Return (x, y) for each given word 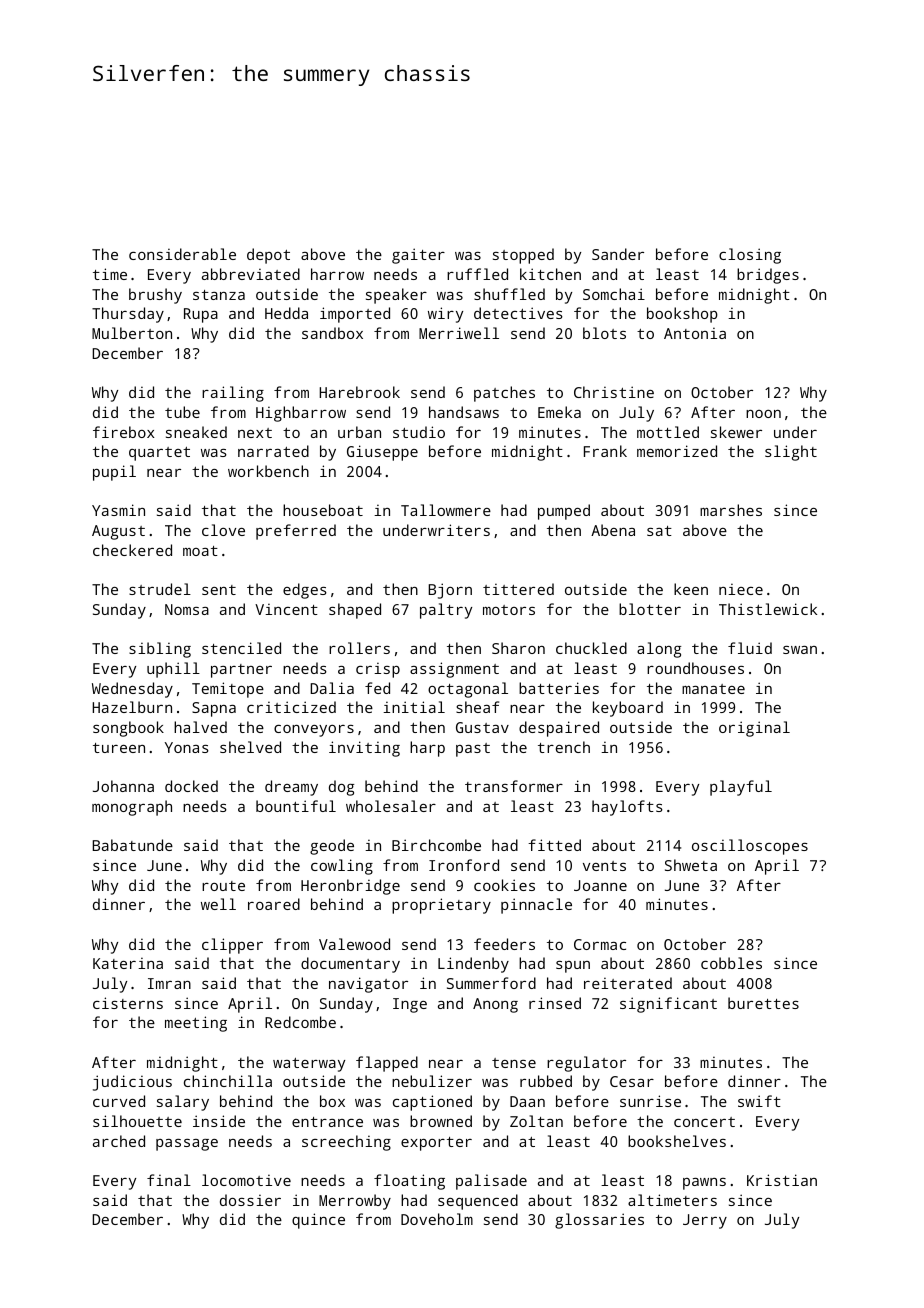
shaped (355, 611)
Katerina (128, 963)
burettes (763, 1003)
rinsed (555, 1003)
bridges (768, 276)
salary (183, 1103)
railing (233, 394)
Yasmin (118, 510)
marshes (731, 510)
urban (359, 432)
